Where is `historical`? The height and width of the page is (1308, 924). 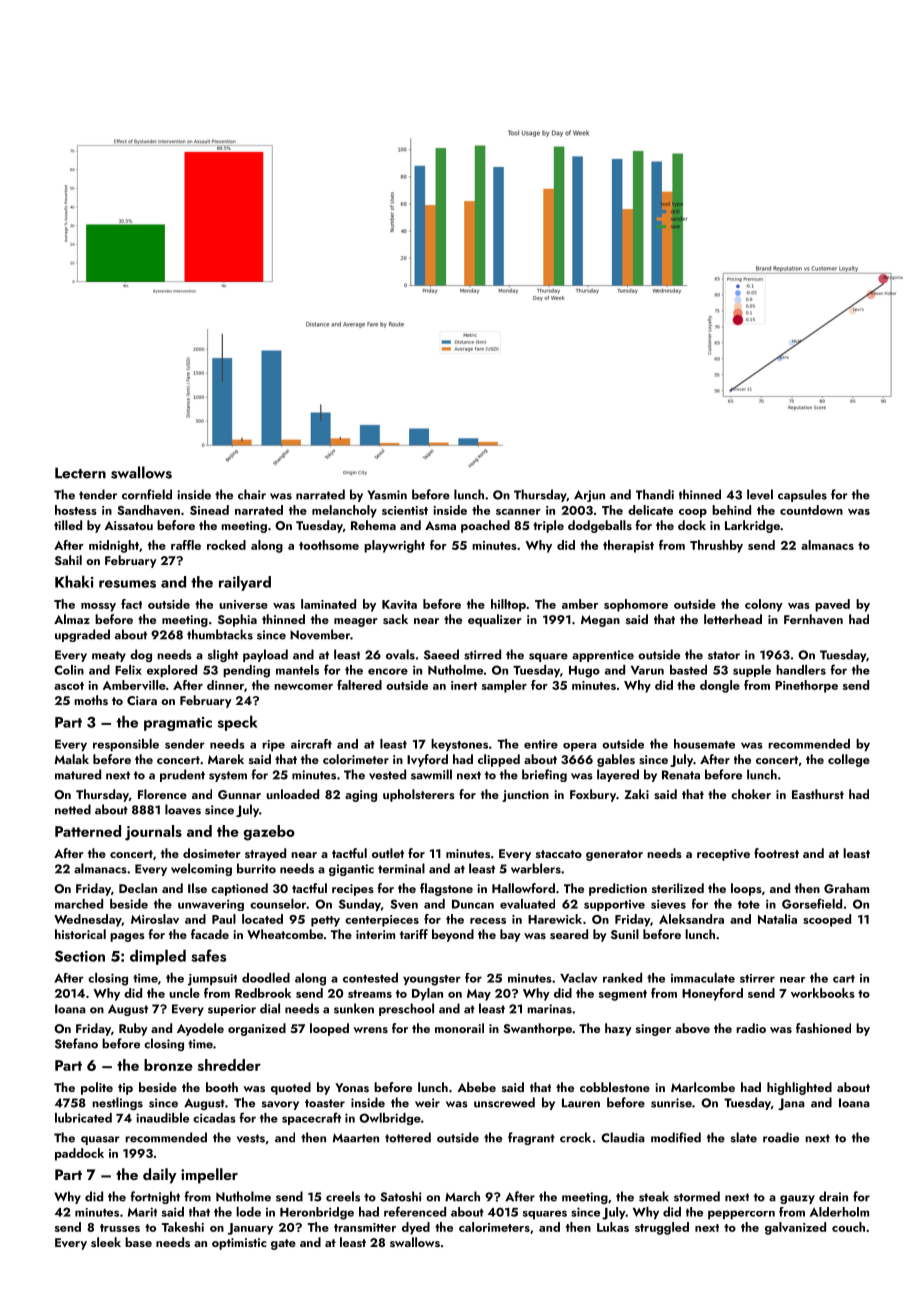 historical is located at coordinates (80, 934).
